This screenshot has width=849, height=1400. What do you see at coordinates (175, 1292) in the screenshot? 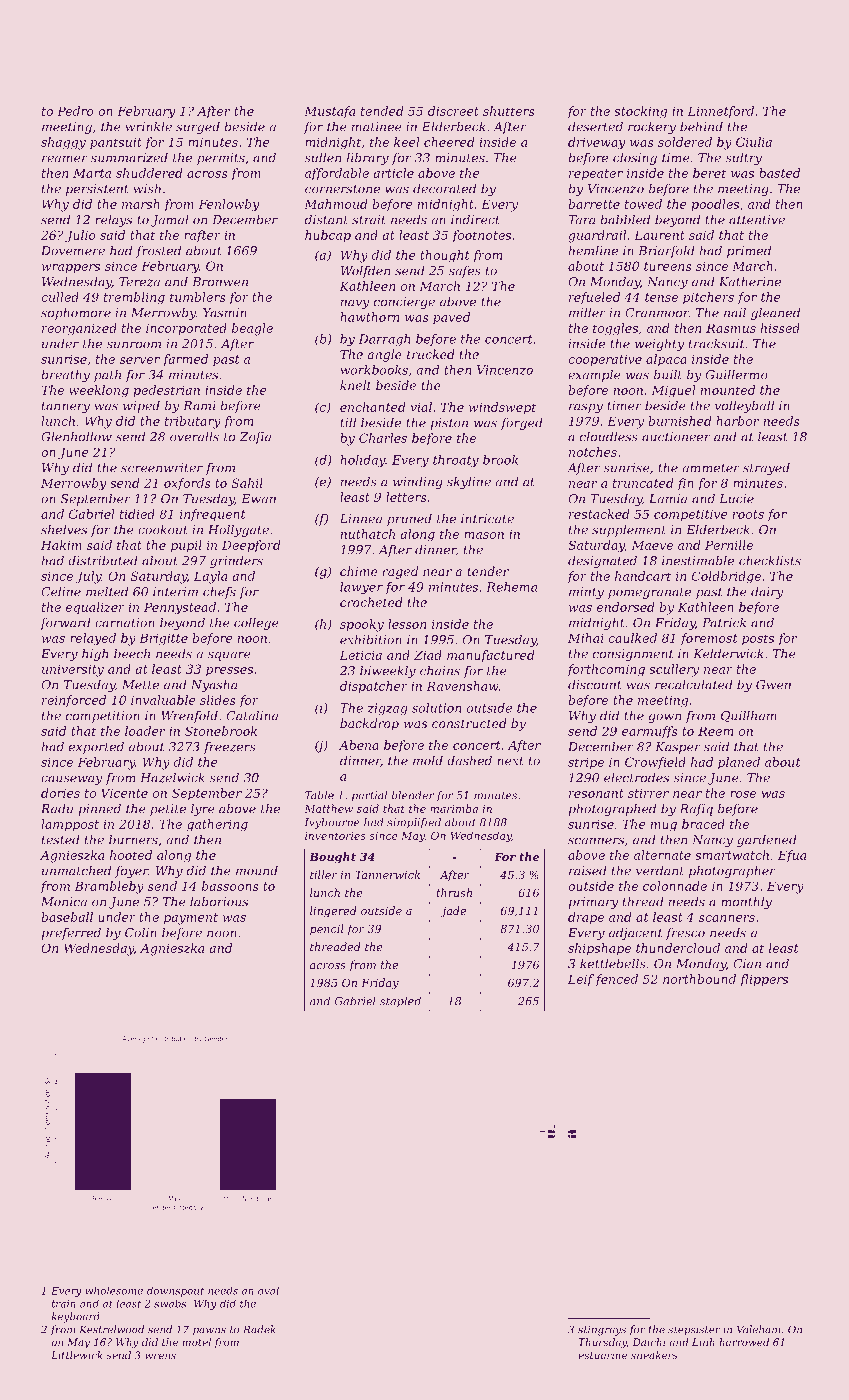
I see `downspout` at bounding box center [175, 1292].
